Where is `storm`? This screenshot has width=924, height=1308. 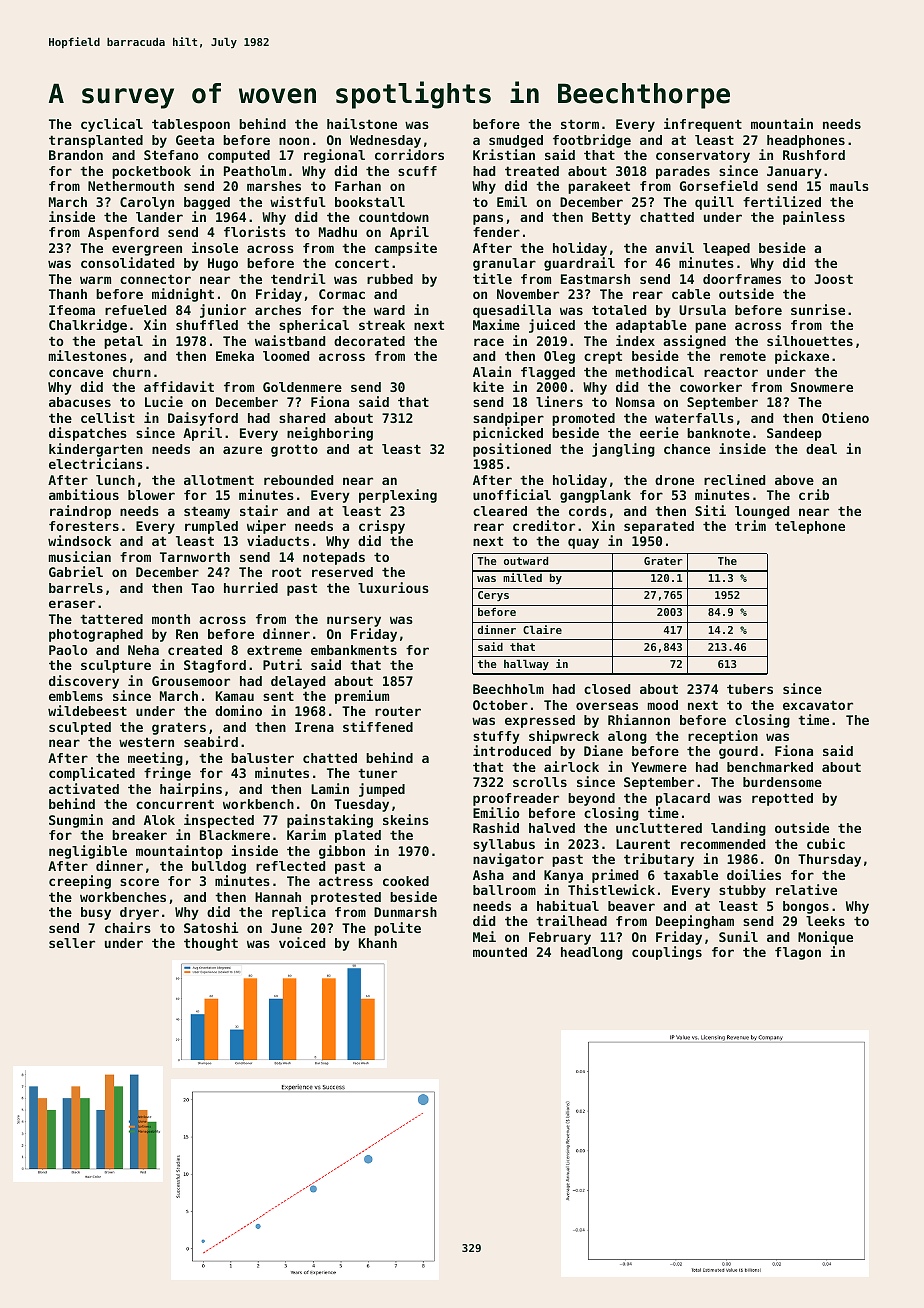 storm is located at coordinates (580, 124).
